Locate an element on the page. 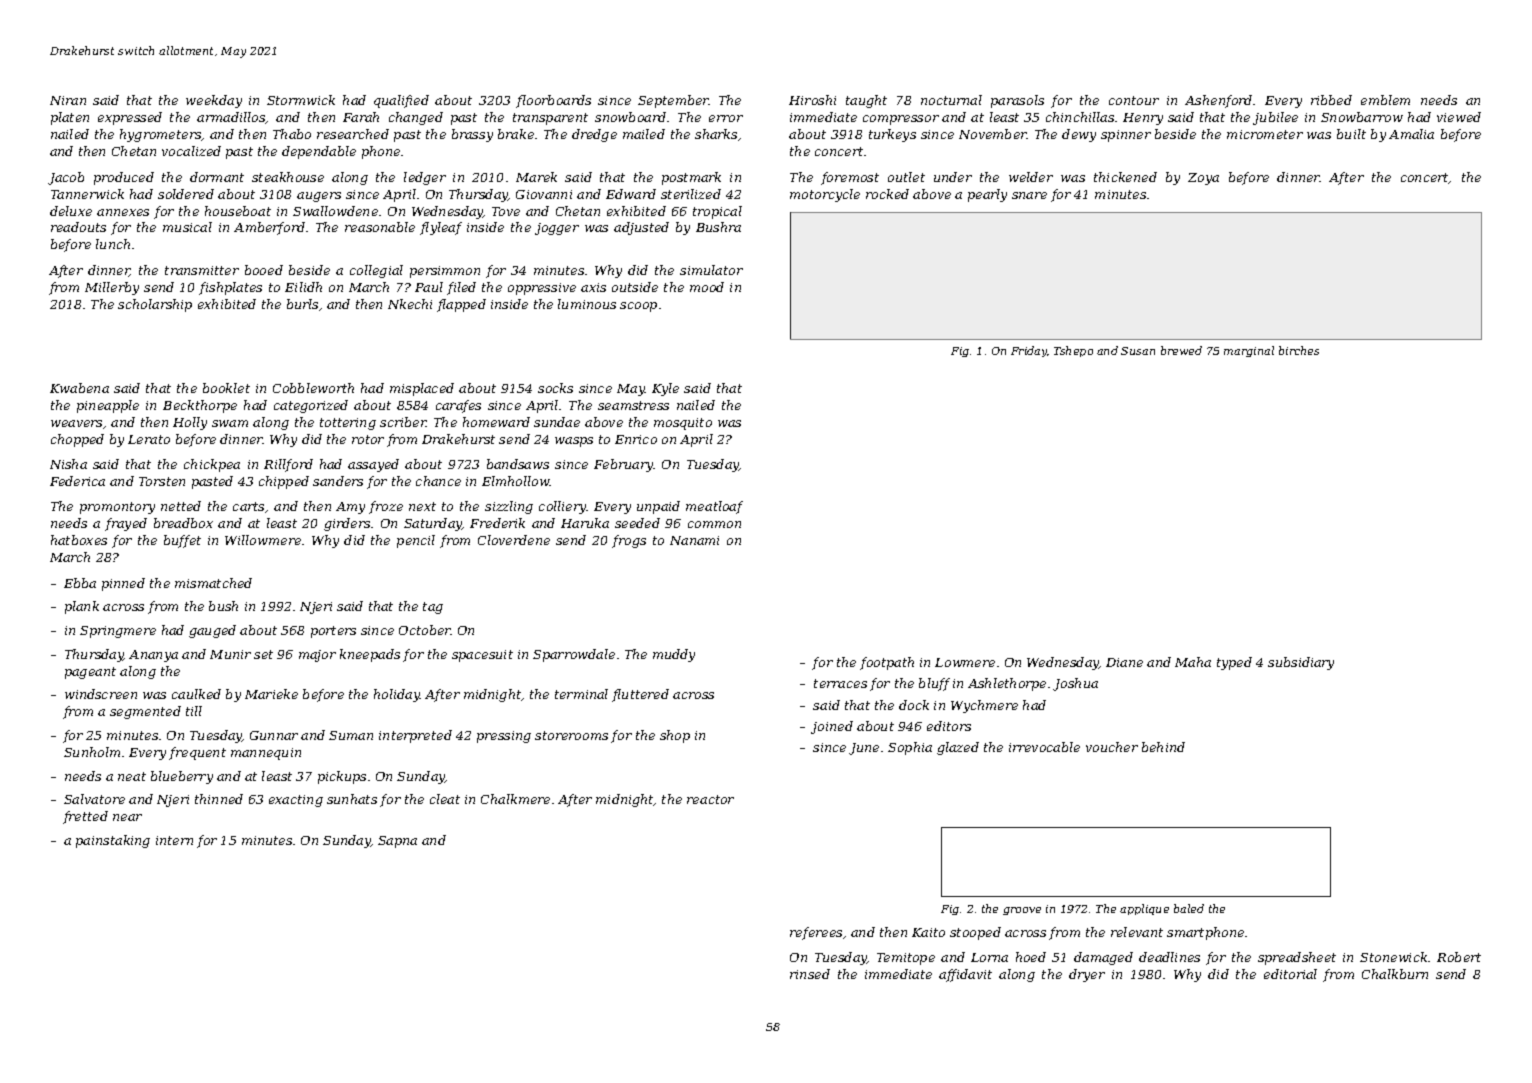 This document has width=1532, height=1083. outside is located at coordinates (635, 287).
